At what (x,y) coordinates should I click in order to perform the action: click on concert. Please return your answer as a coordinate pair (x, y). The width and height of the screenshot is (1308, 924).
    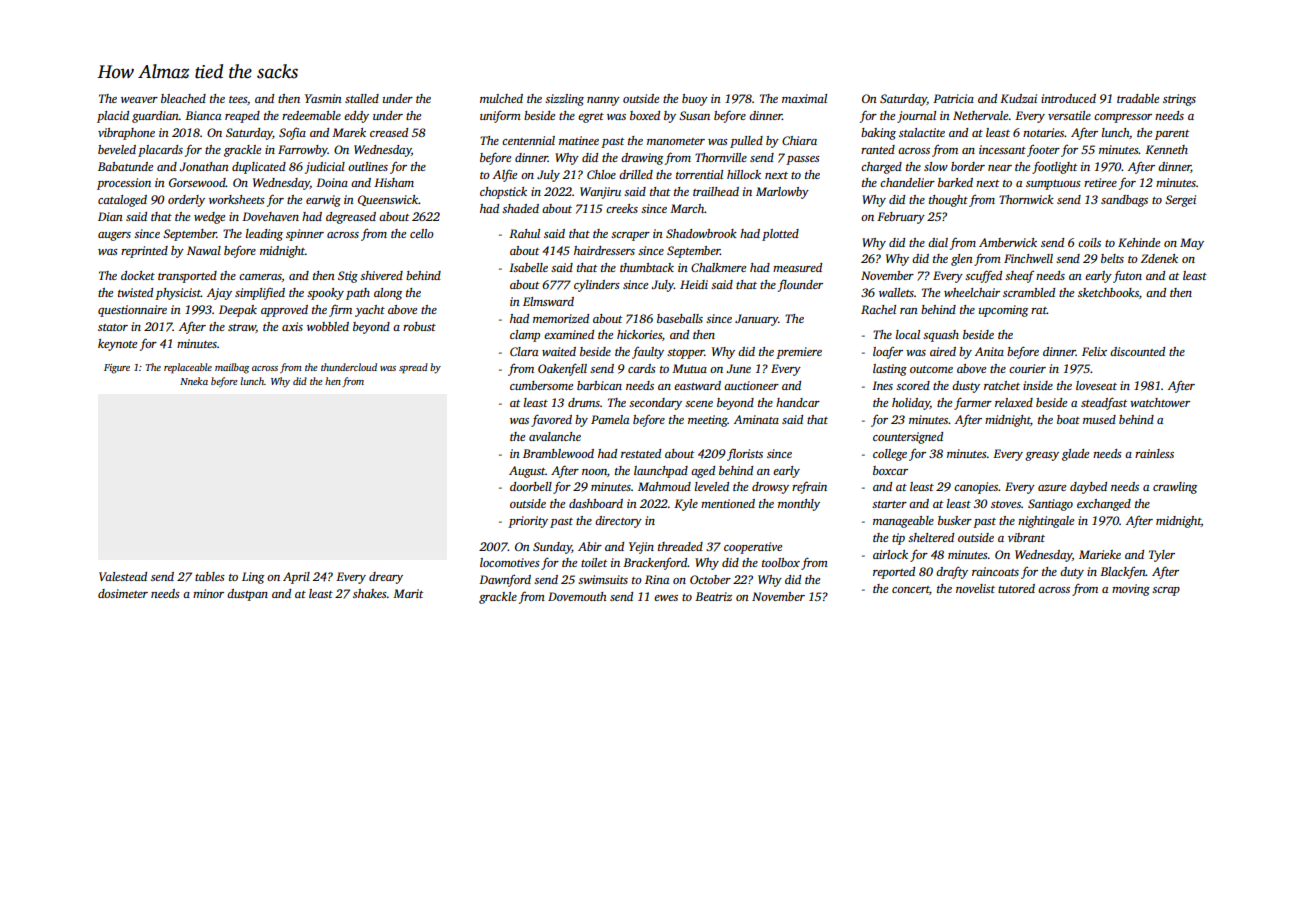
    Looking at the image, I should click on (910, 589).
